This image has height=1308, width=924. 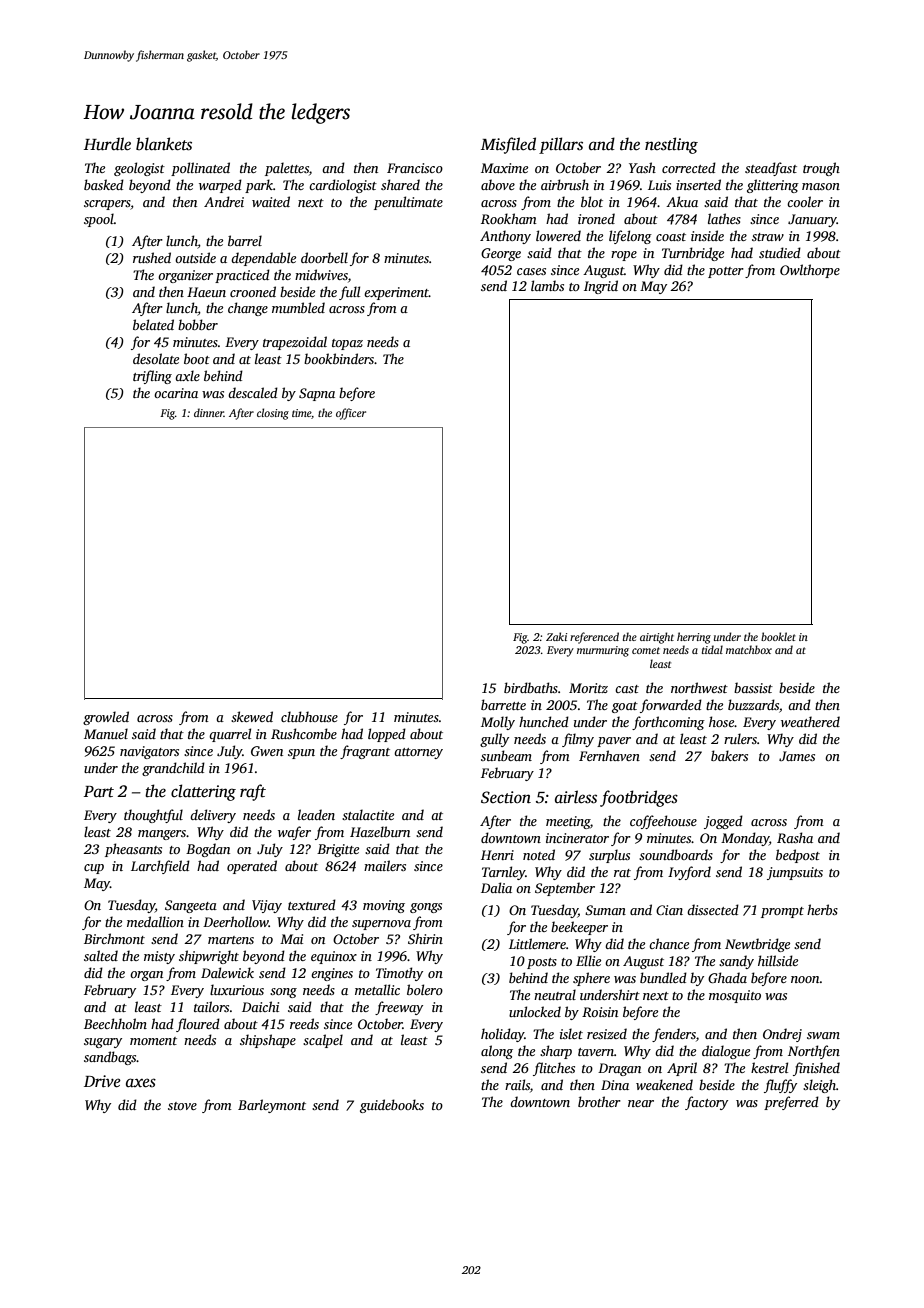 I want to click on Newtbridge, so click(x=757, y=945).
